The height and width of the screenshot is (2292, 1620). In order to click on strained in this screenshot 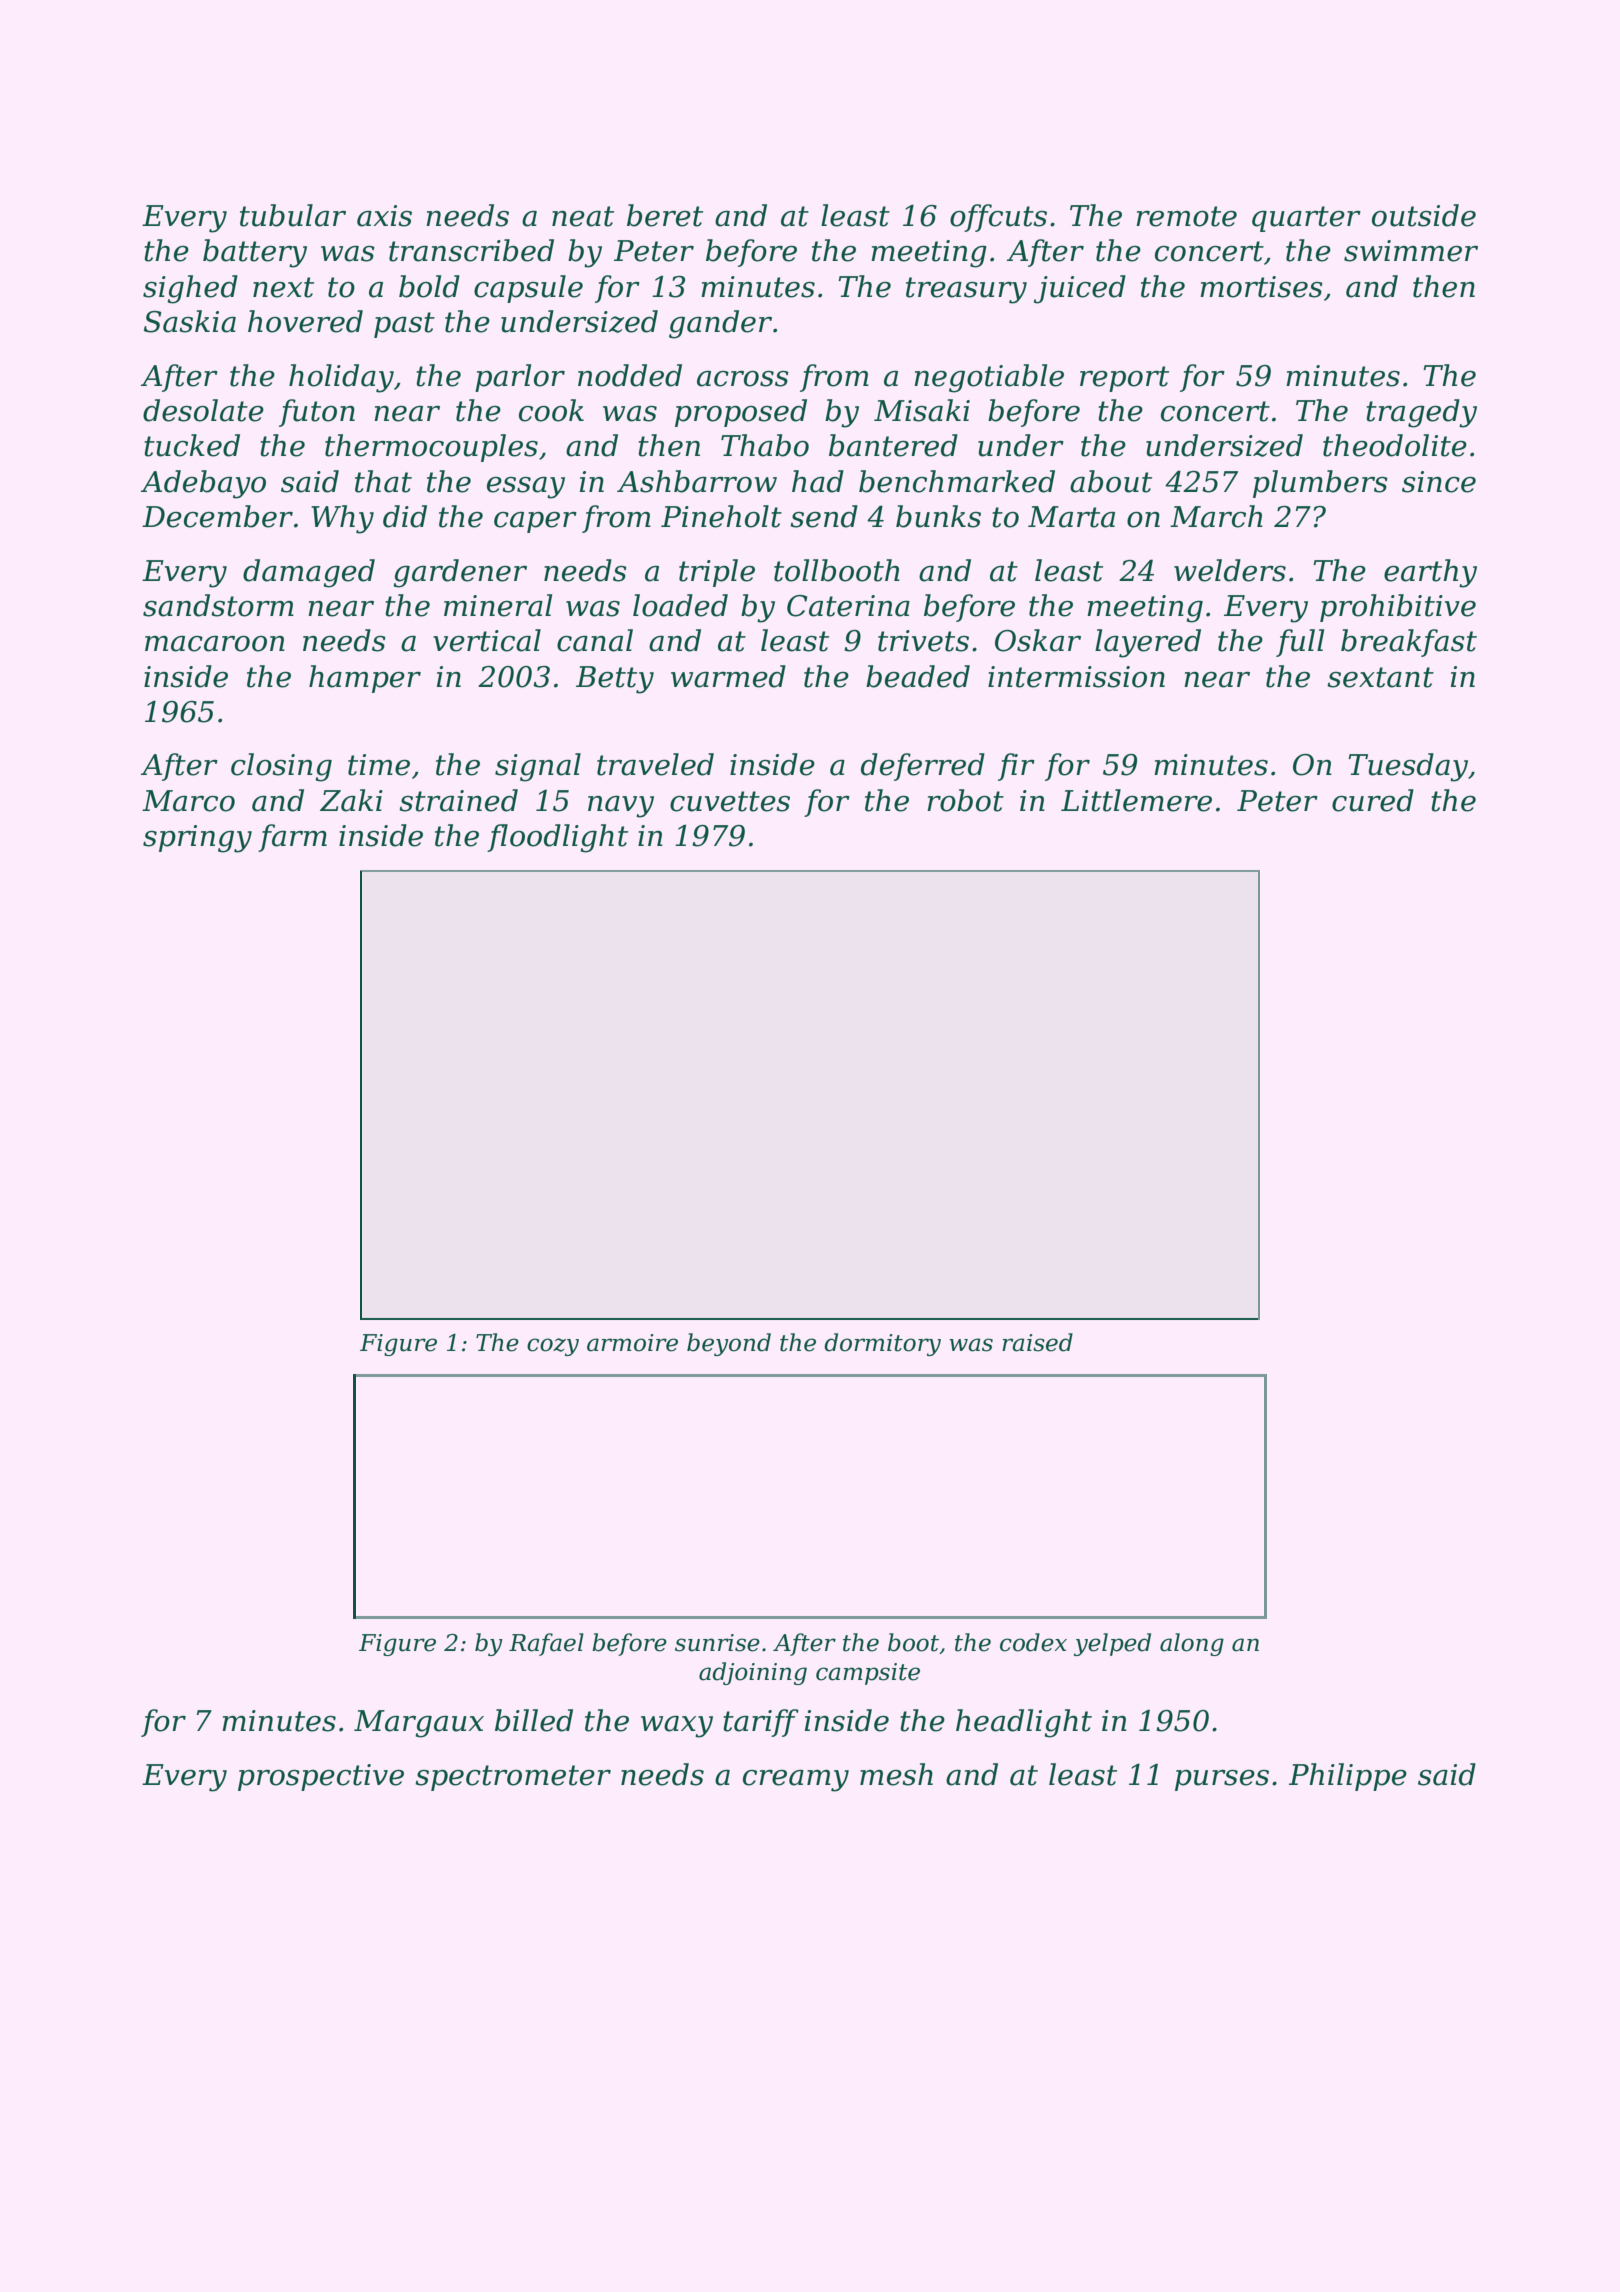, I will do `click(458, 800)`.
